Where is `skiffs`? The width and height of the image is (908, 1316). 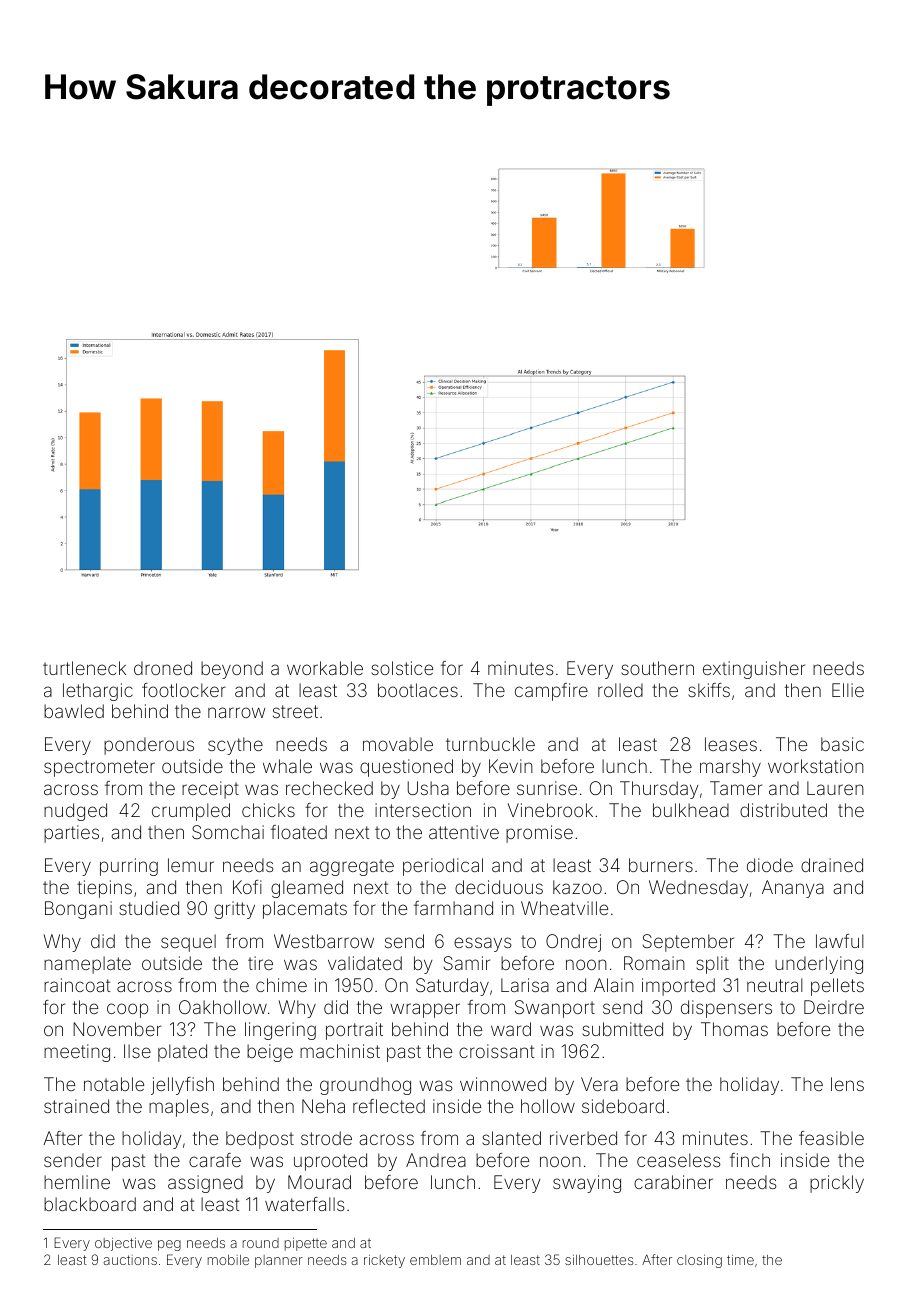
skiffs is located at coordinates (709, 690).
